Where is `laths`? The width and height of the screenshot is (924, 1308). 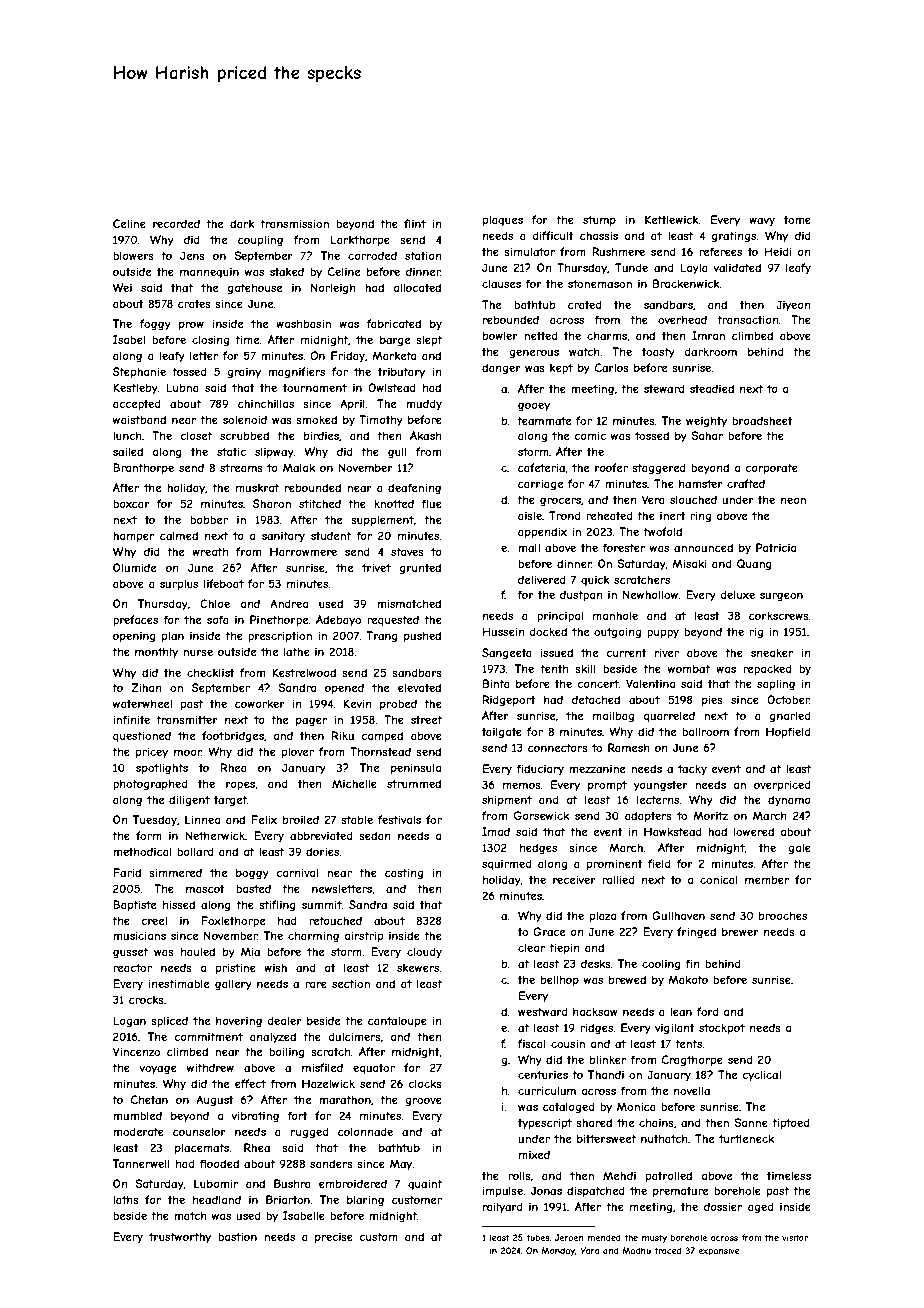 laths is located at coordinates (126, 1199).
